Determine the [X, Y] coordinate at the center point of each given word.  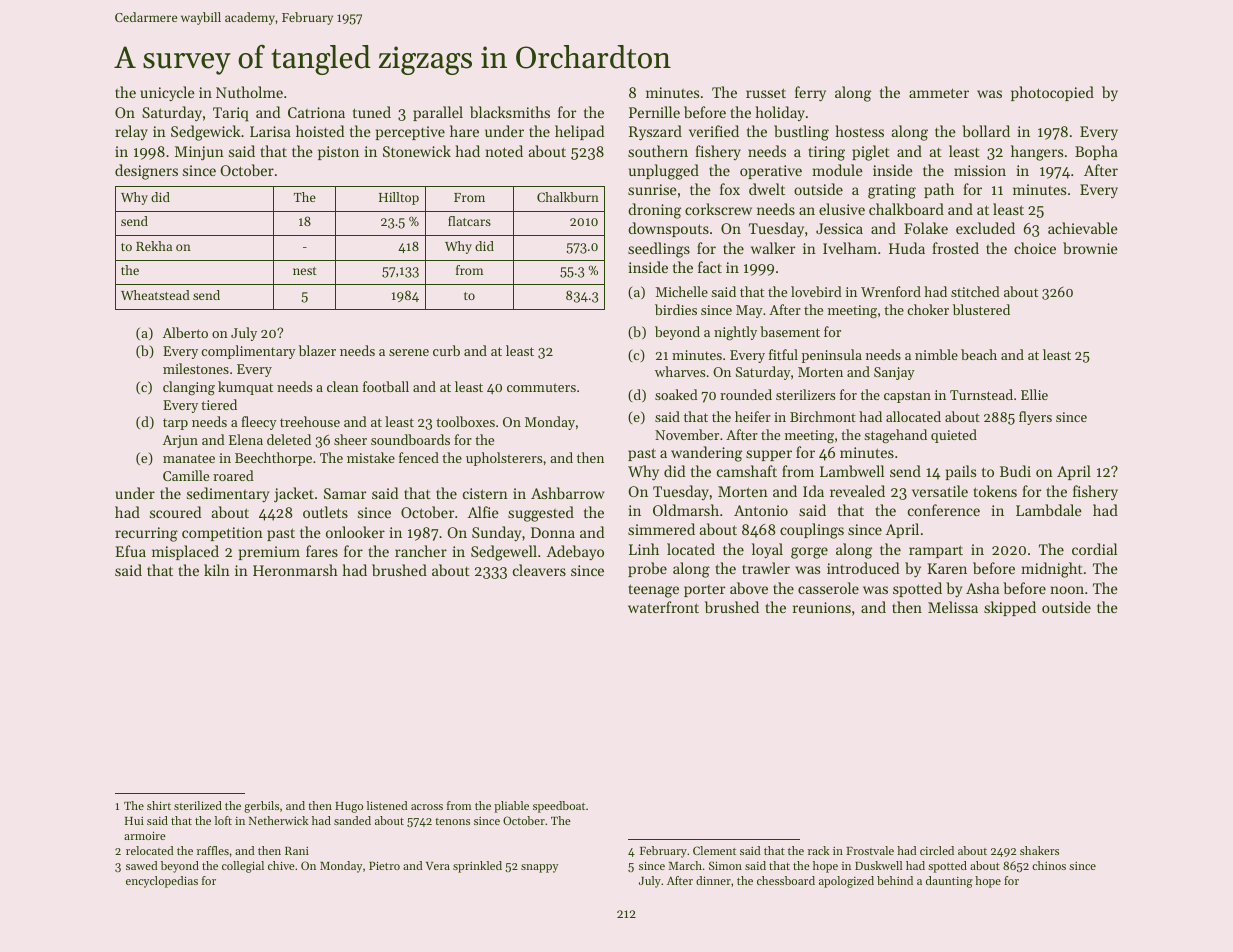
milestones [196, 368]
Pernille [654, 112]
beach [979, 354]
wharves [680, 371]
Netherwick [278, 820]
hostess [859, 131]
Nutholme [249, 92]
